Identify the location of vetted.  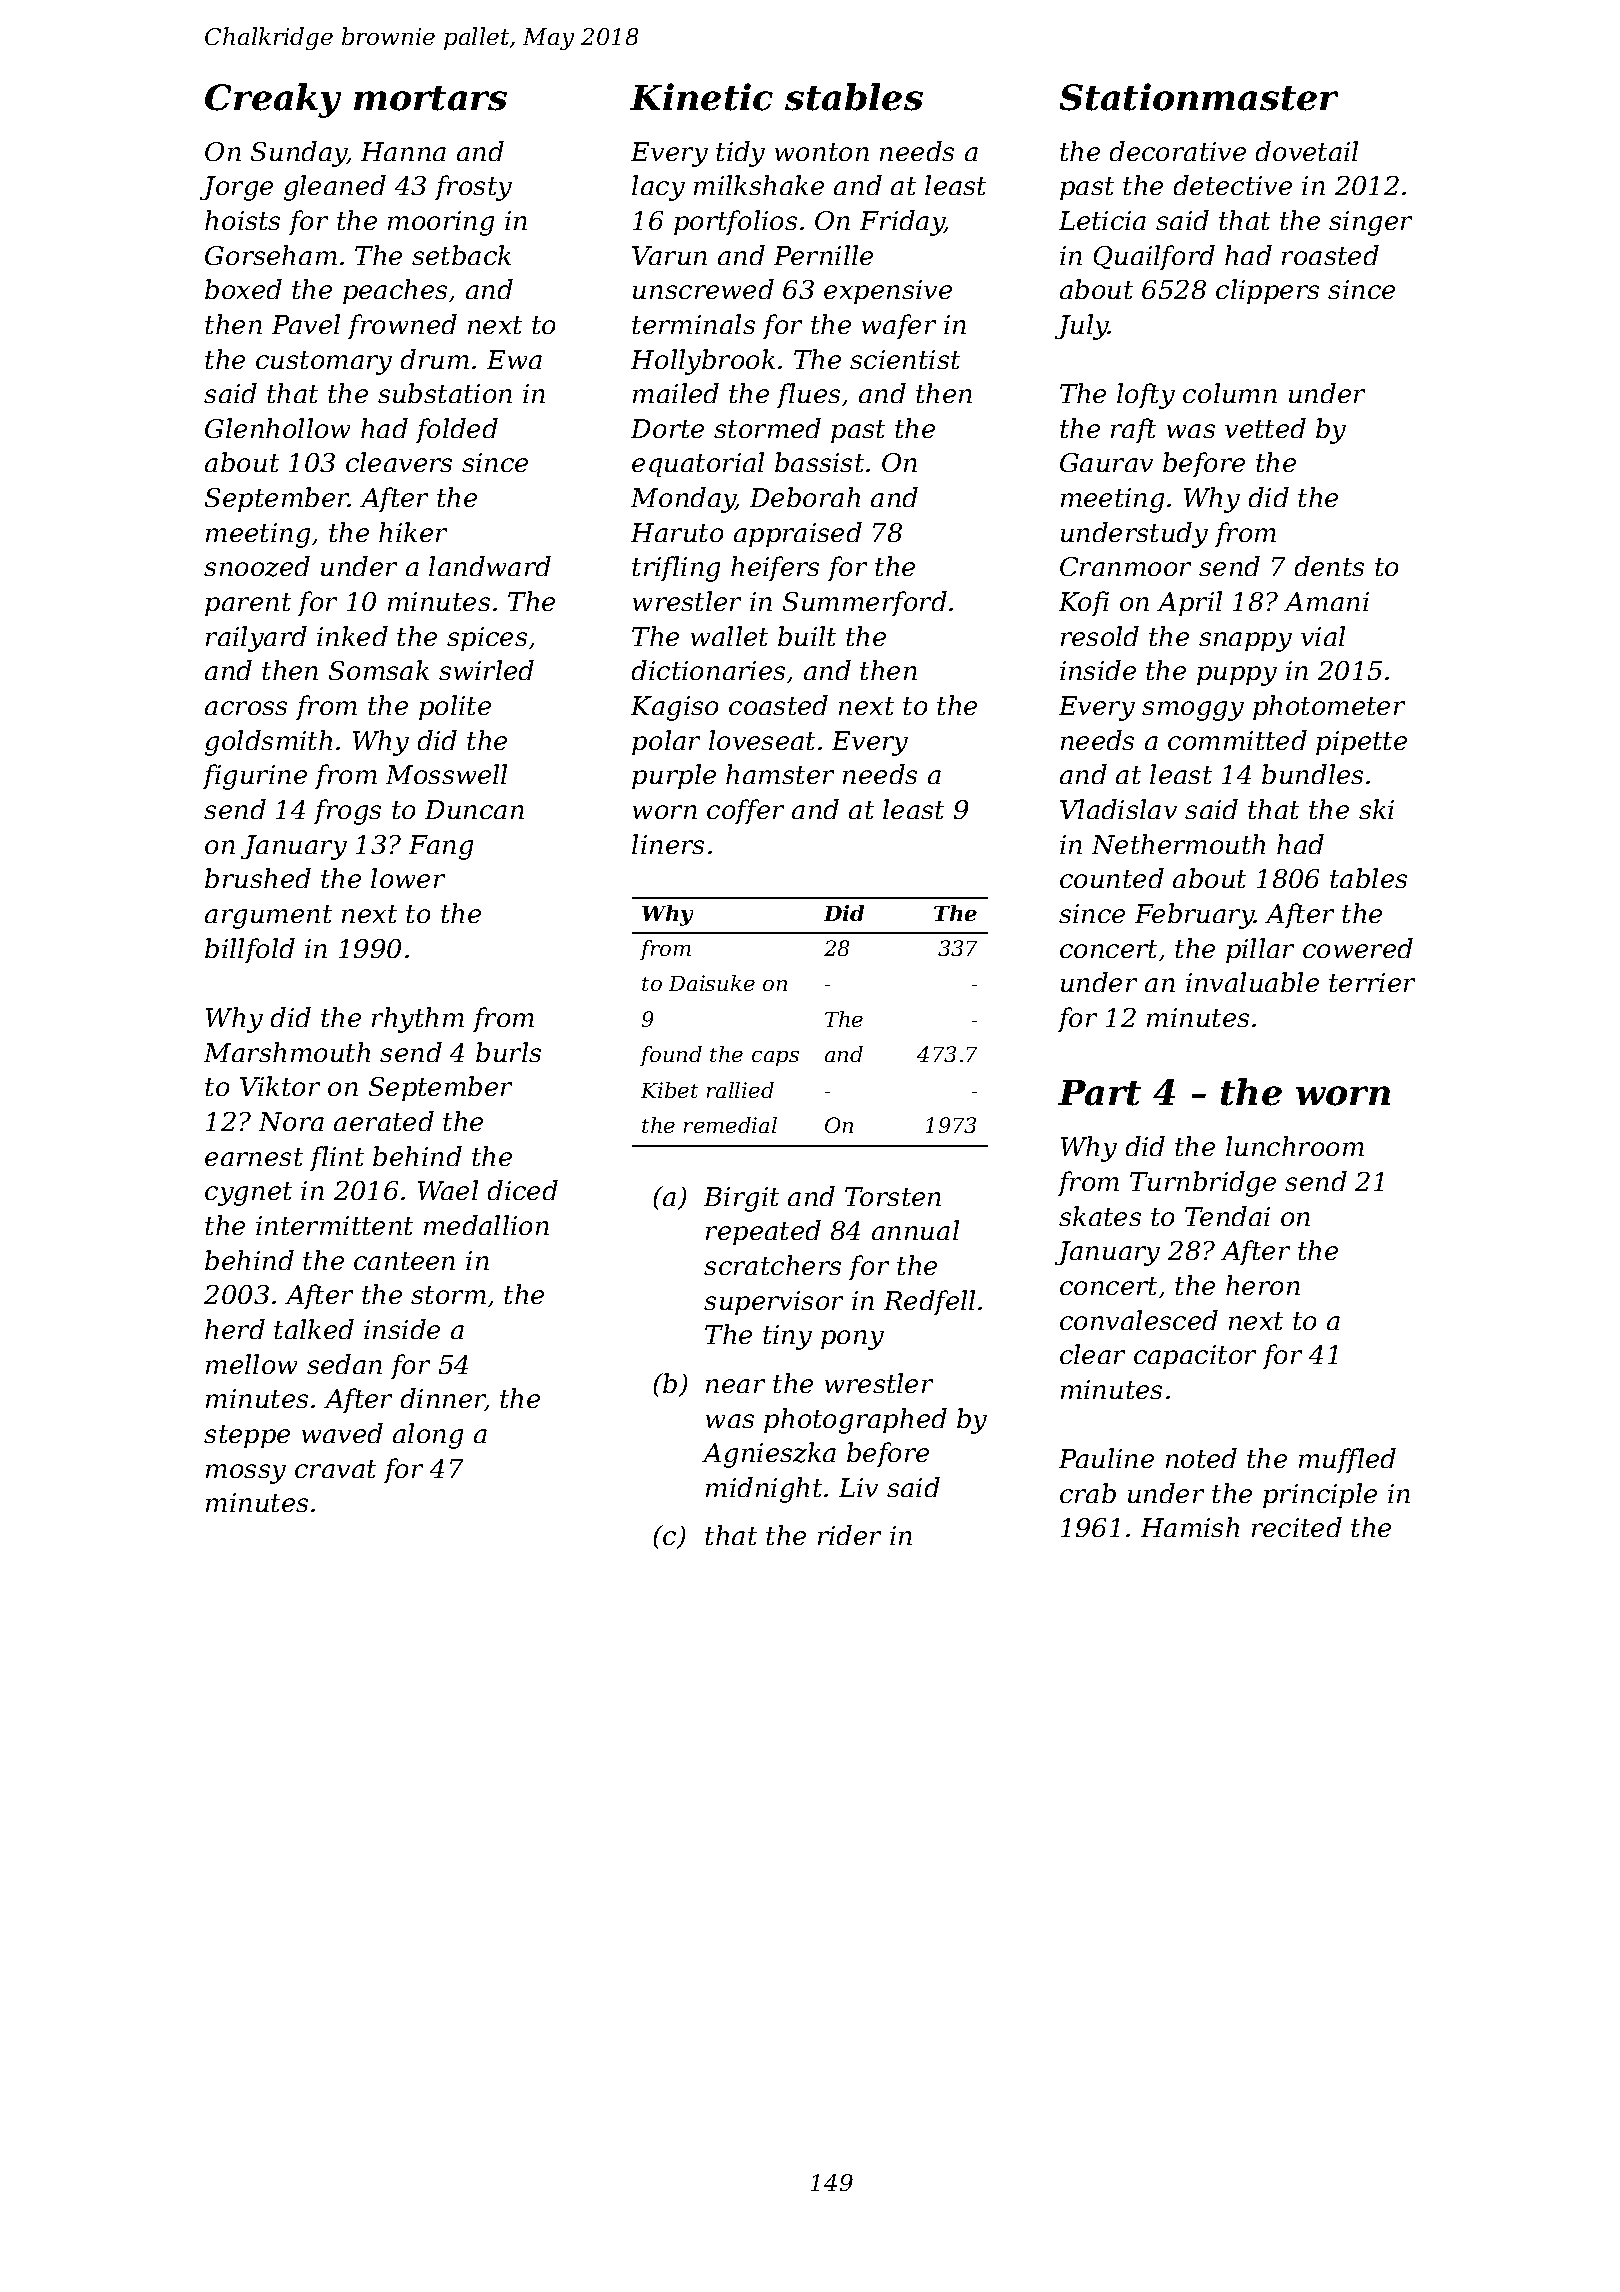
(1265, 428).
